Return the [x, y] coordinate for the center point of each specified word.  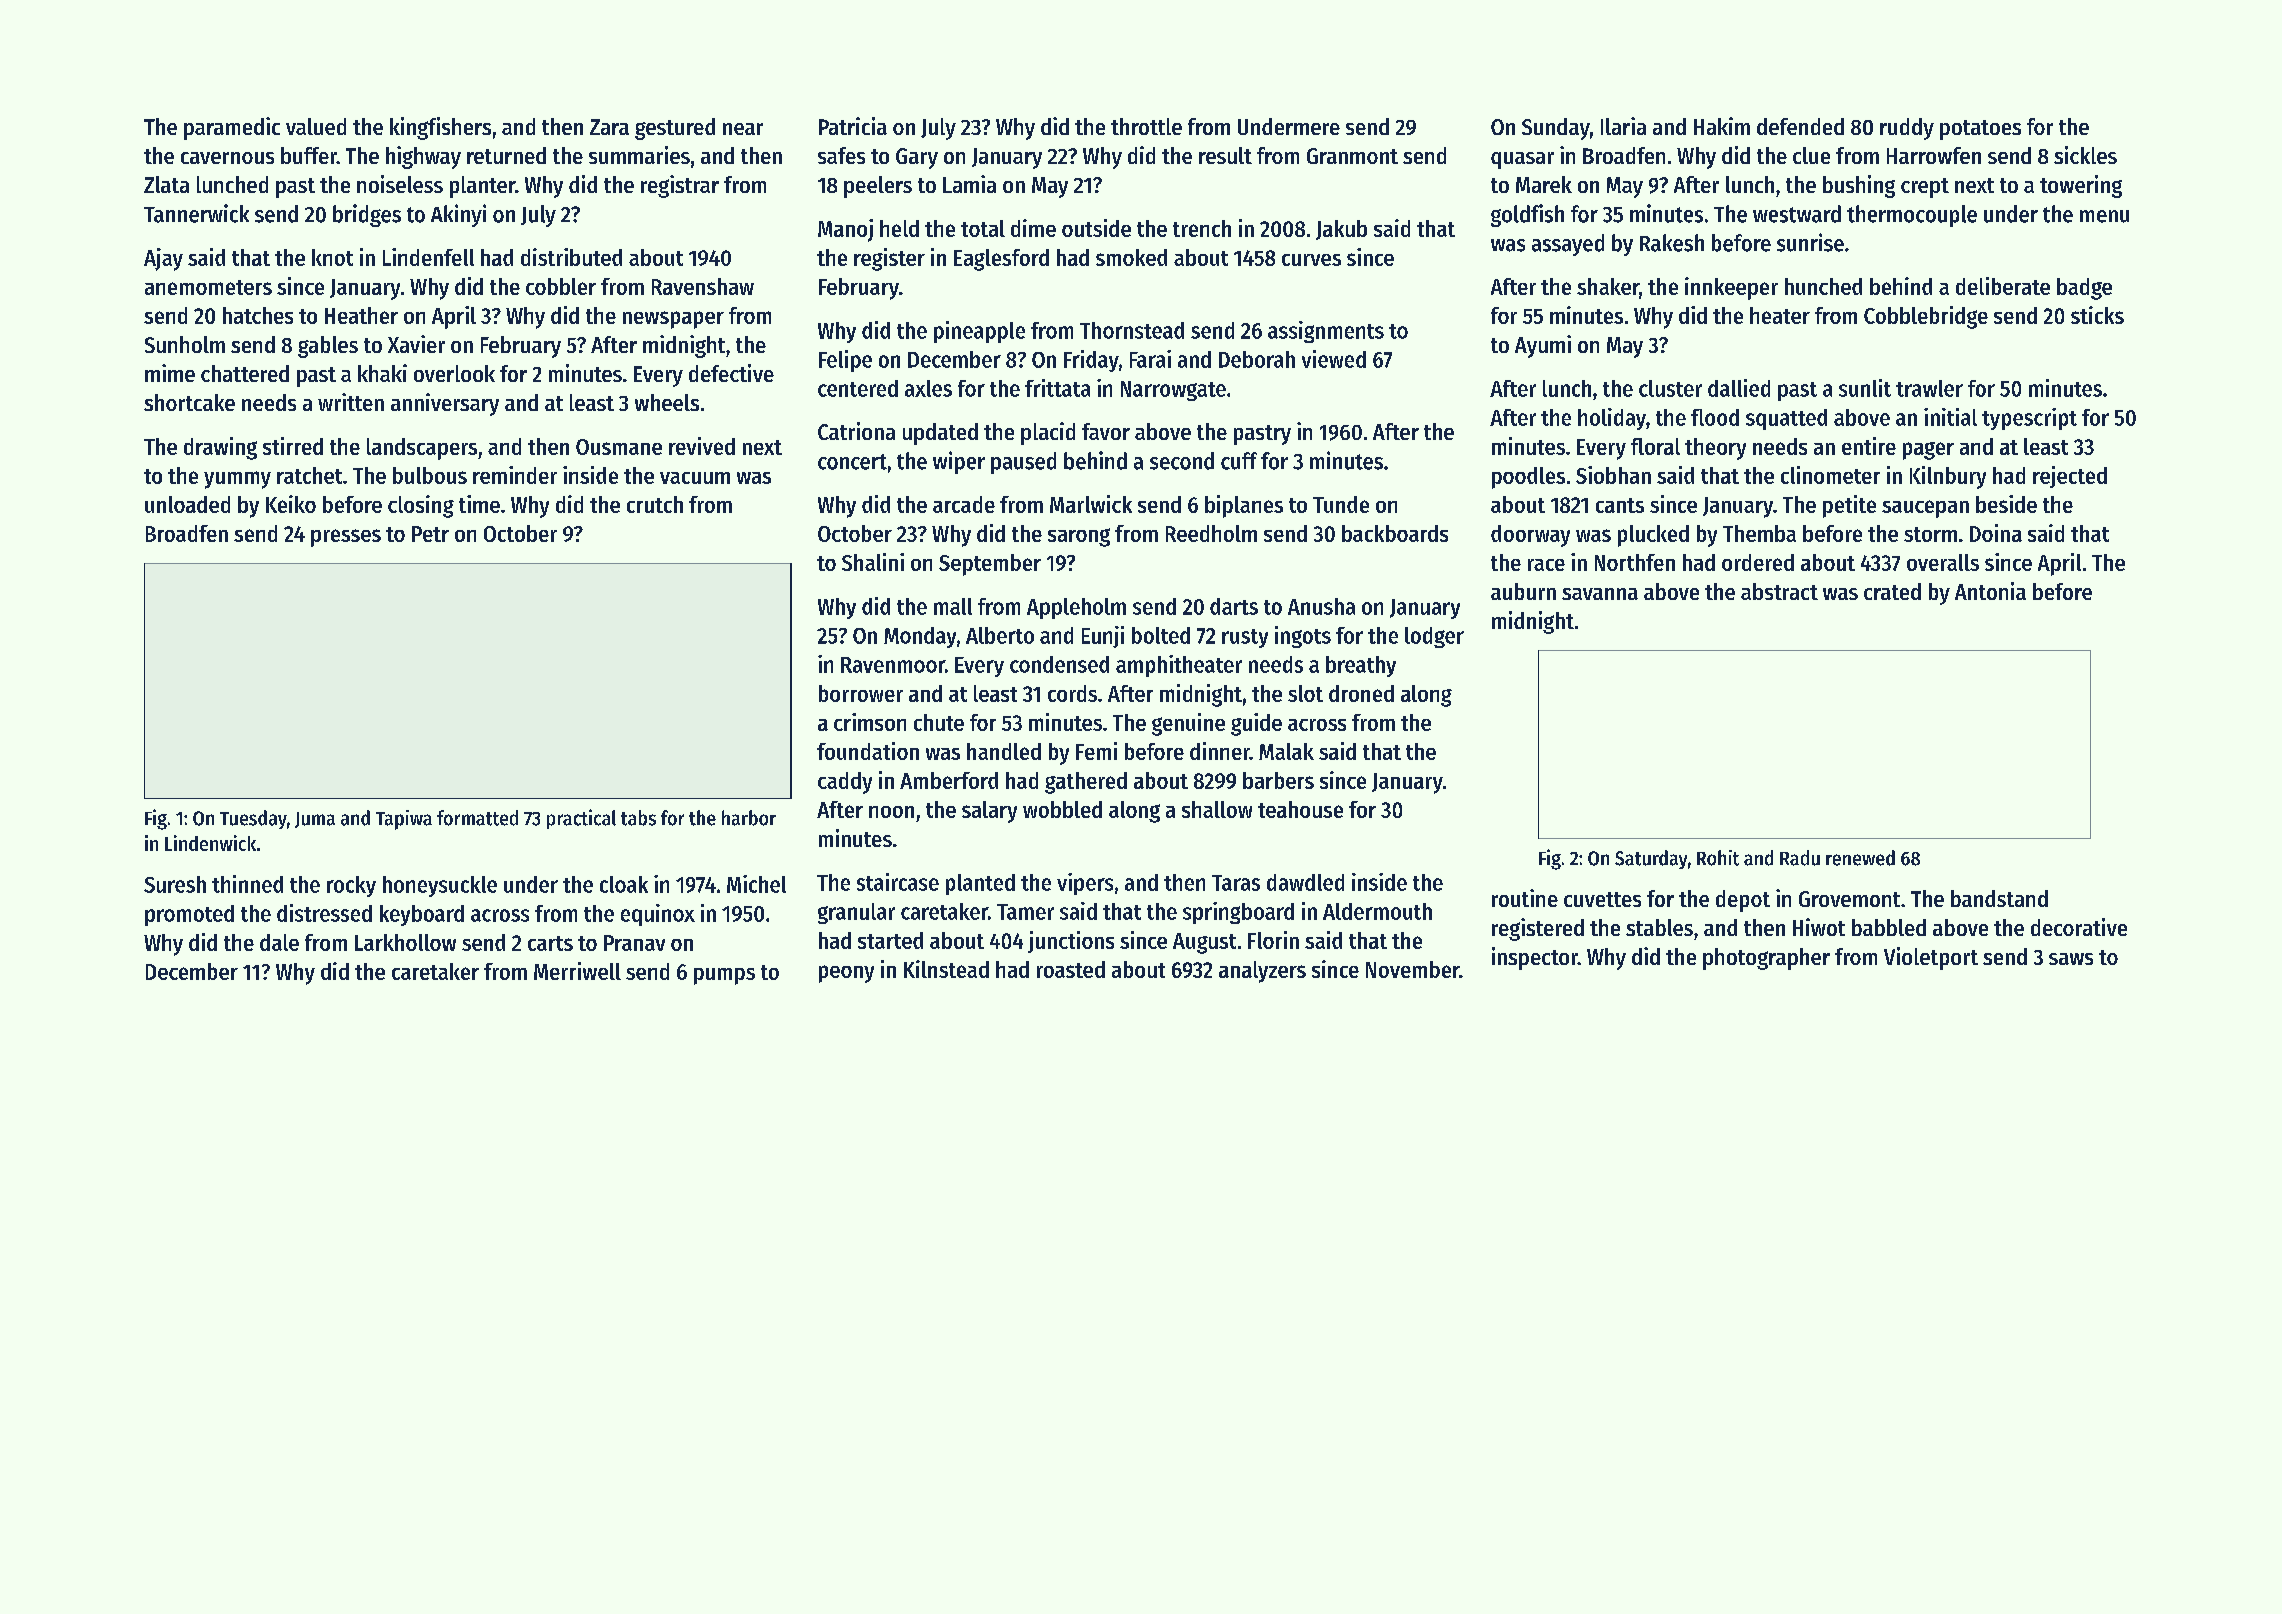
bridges [367, 215]
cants [1620, 505]
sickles [2085, 155]
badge [2084, 289]
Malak [1286, 751]
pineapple [979, 332]
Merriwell [577, 971]
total [983, 228]
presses [346, 538]
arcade [964, 504]
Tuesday [253, 819]
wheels [667, 402]
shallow [1217, 809]
